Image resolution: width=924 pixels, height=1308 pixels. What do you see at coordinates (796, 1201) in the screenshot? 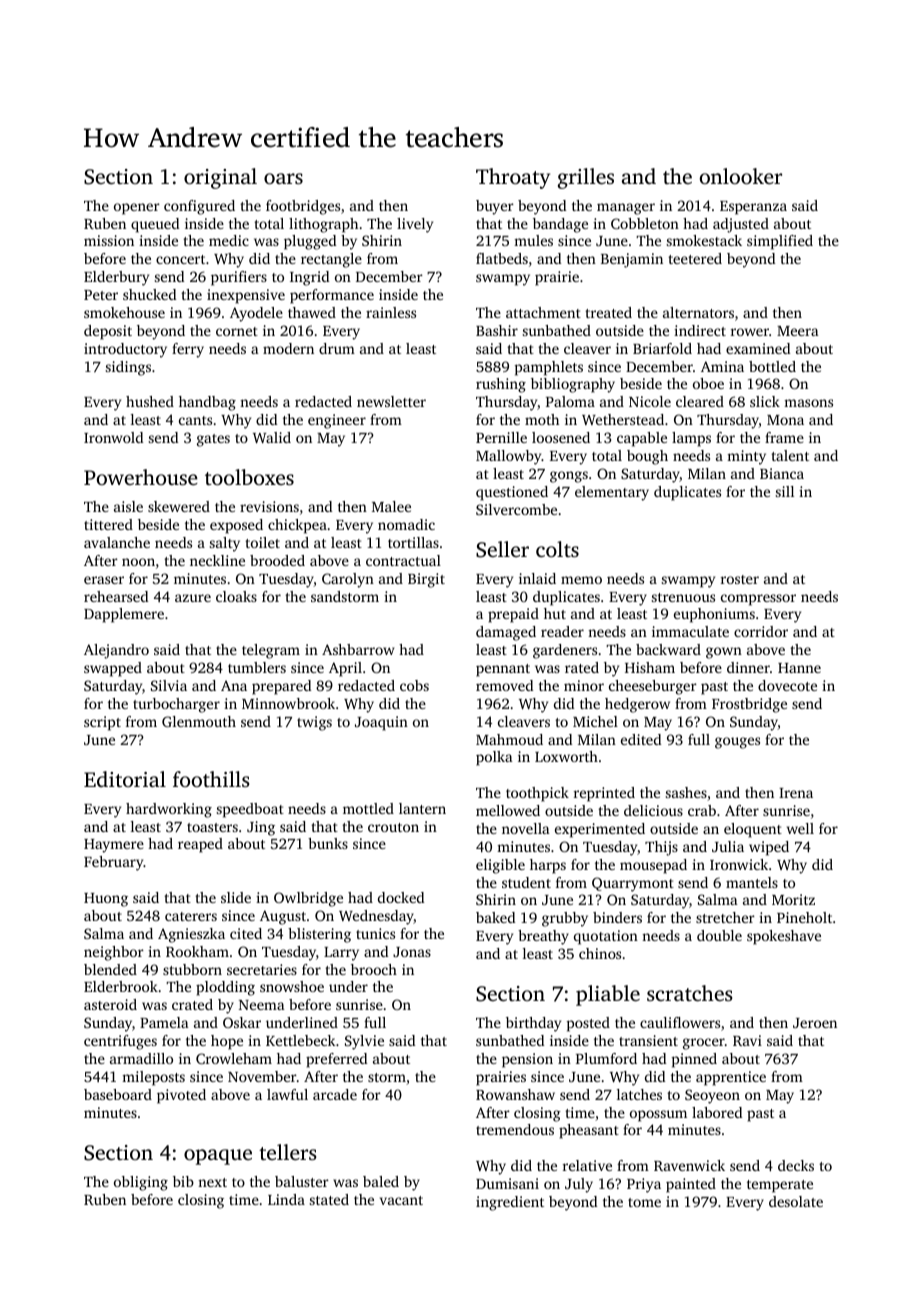
I see `desolate` at bounding box center [796, 1201].
